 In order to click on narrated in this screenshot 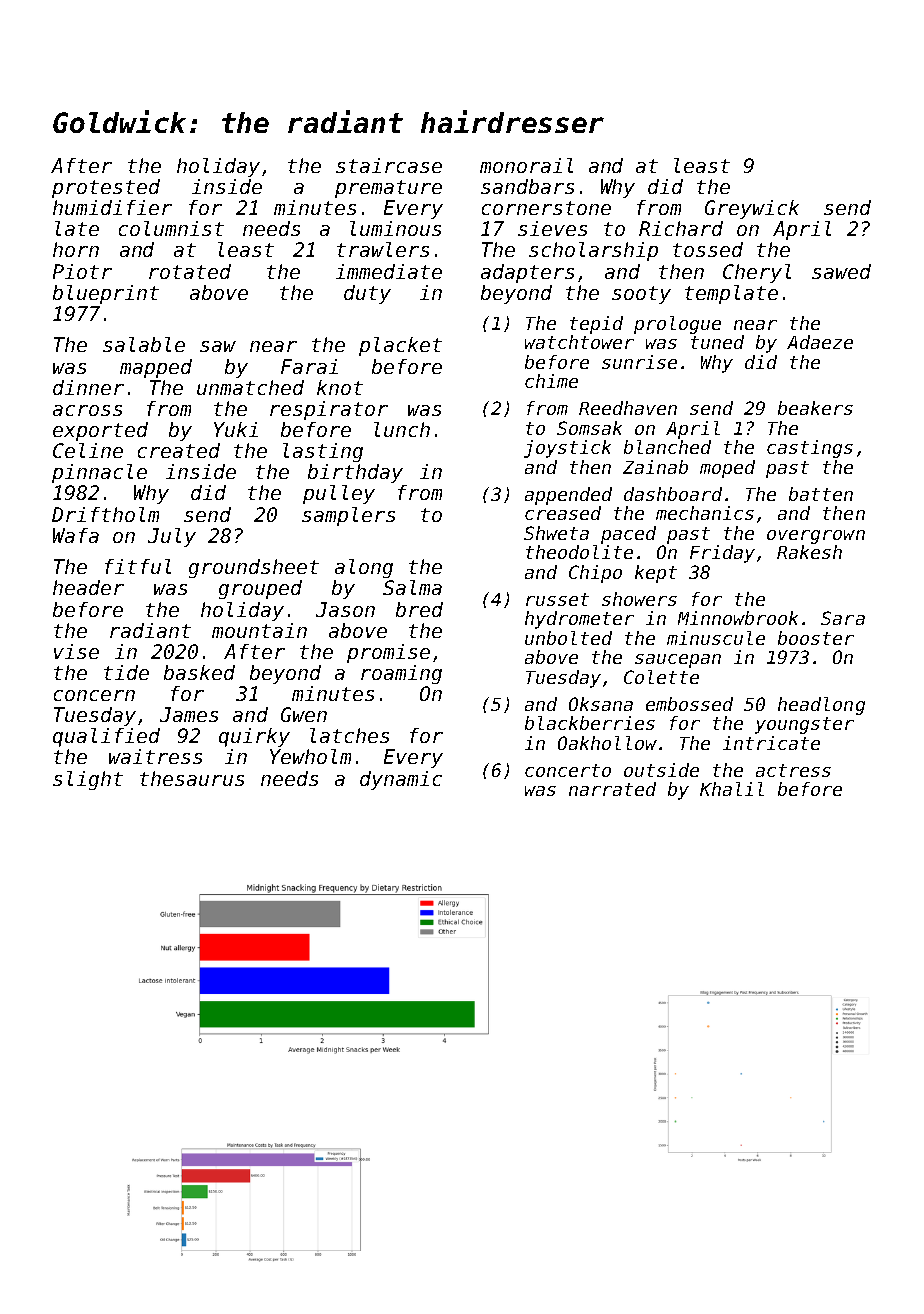, I will do `click(612, 789)`.
